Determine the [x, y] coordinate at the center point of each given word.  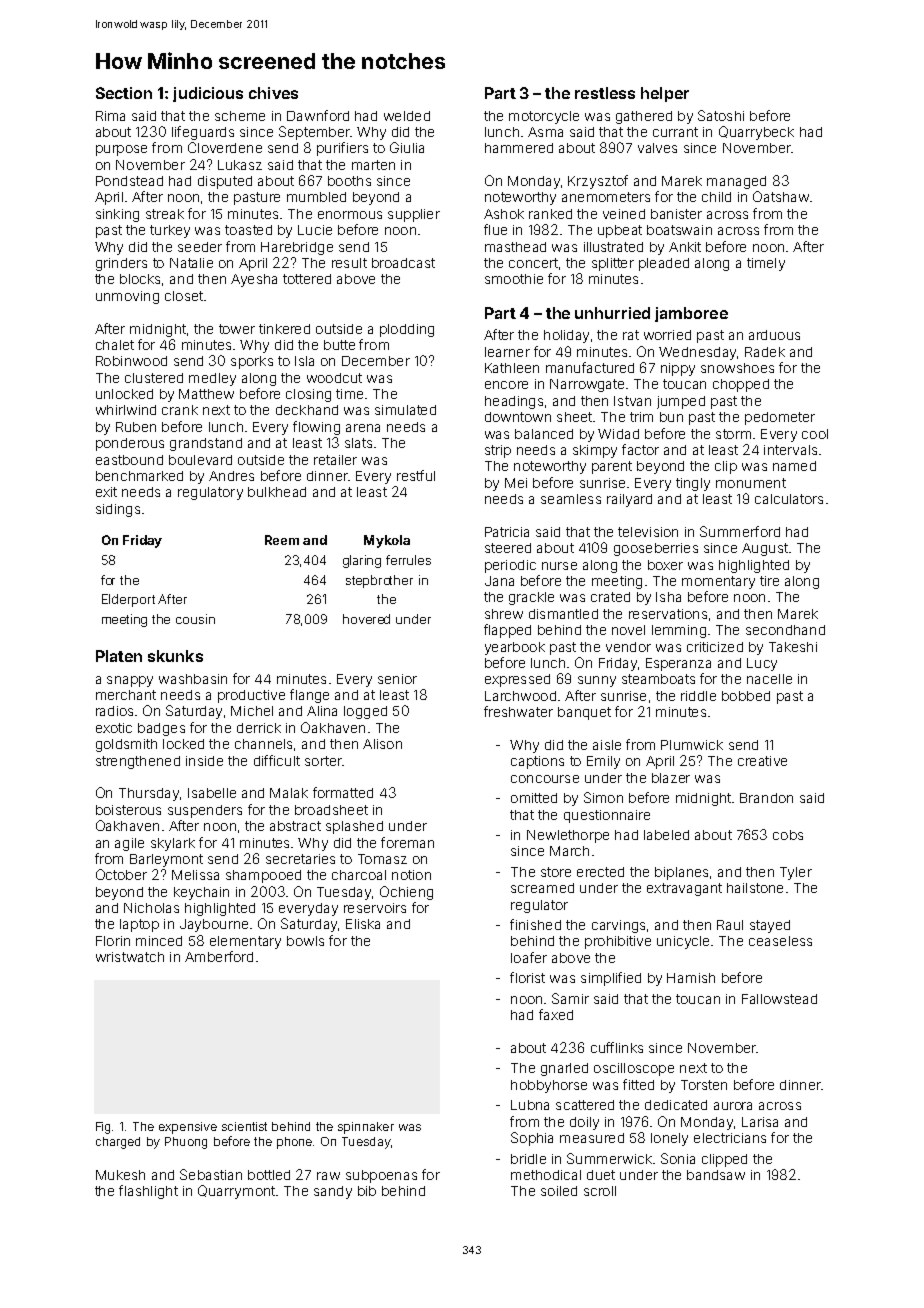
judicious [208, 94]
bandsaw [716, 1175]
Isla [304, 361]
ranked [550, 214]
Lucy [762, 664]
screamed [542, 888]
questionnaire [607, 816]
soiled [559, 1191]
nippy [678, 369]
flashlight [148, 1192]
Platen [119, 656]
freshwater [518, 711]
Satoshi [721, 115]
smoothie [514, 279]
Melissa [195, 875]
